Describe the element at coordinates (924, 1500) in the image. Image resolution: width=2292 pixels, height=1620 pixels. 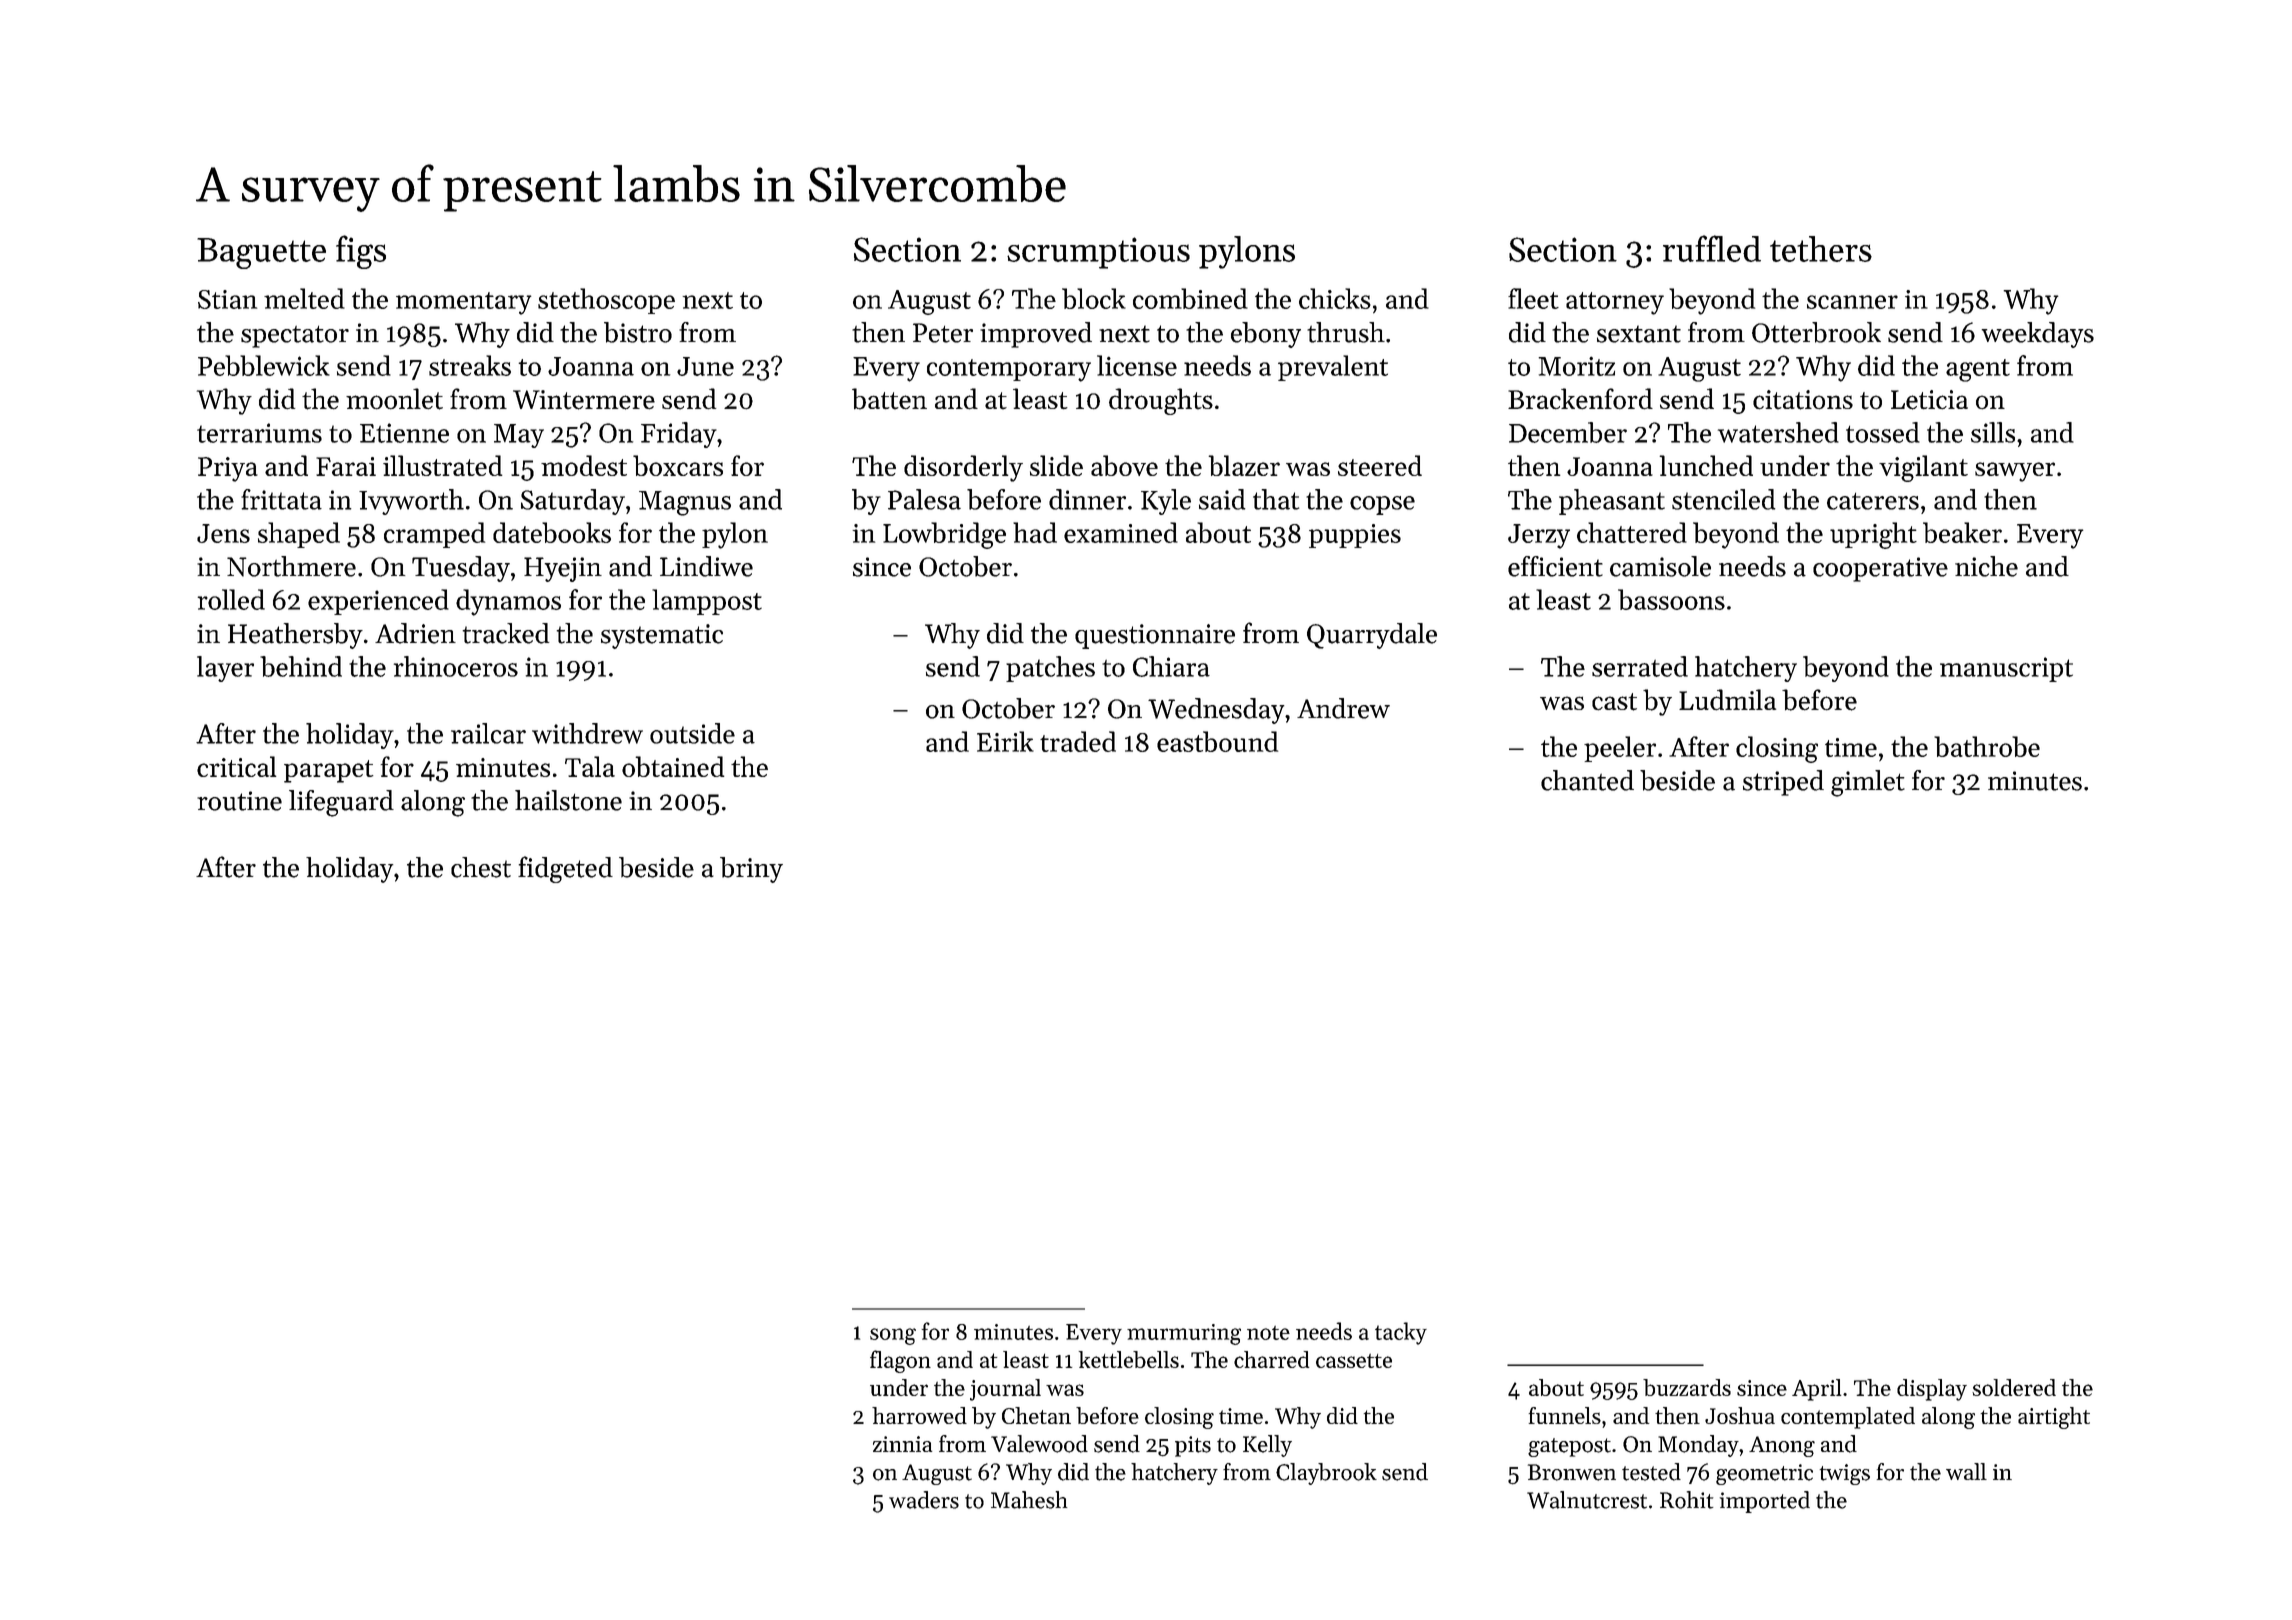
I see `waders` at that location.
